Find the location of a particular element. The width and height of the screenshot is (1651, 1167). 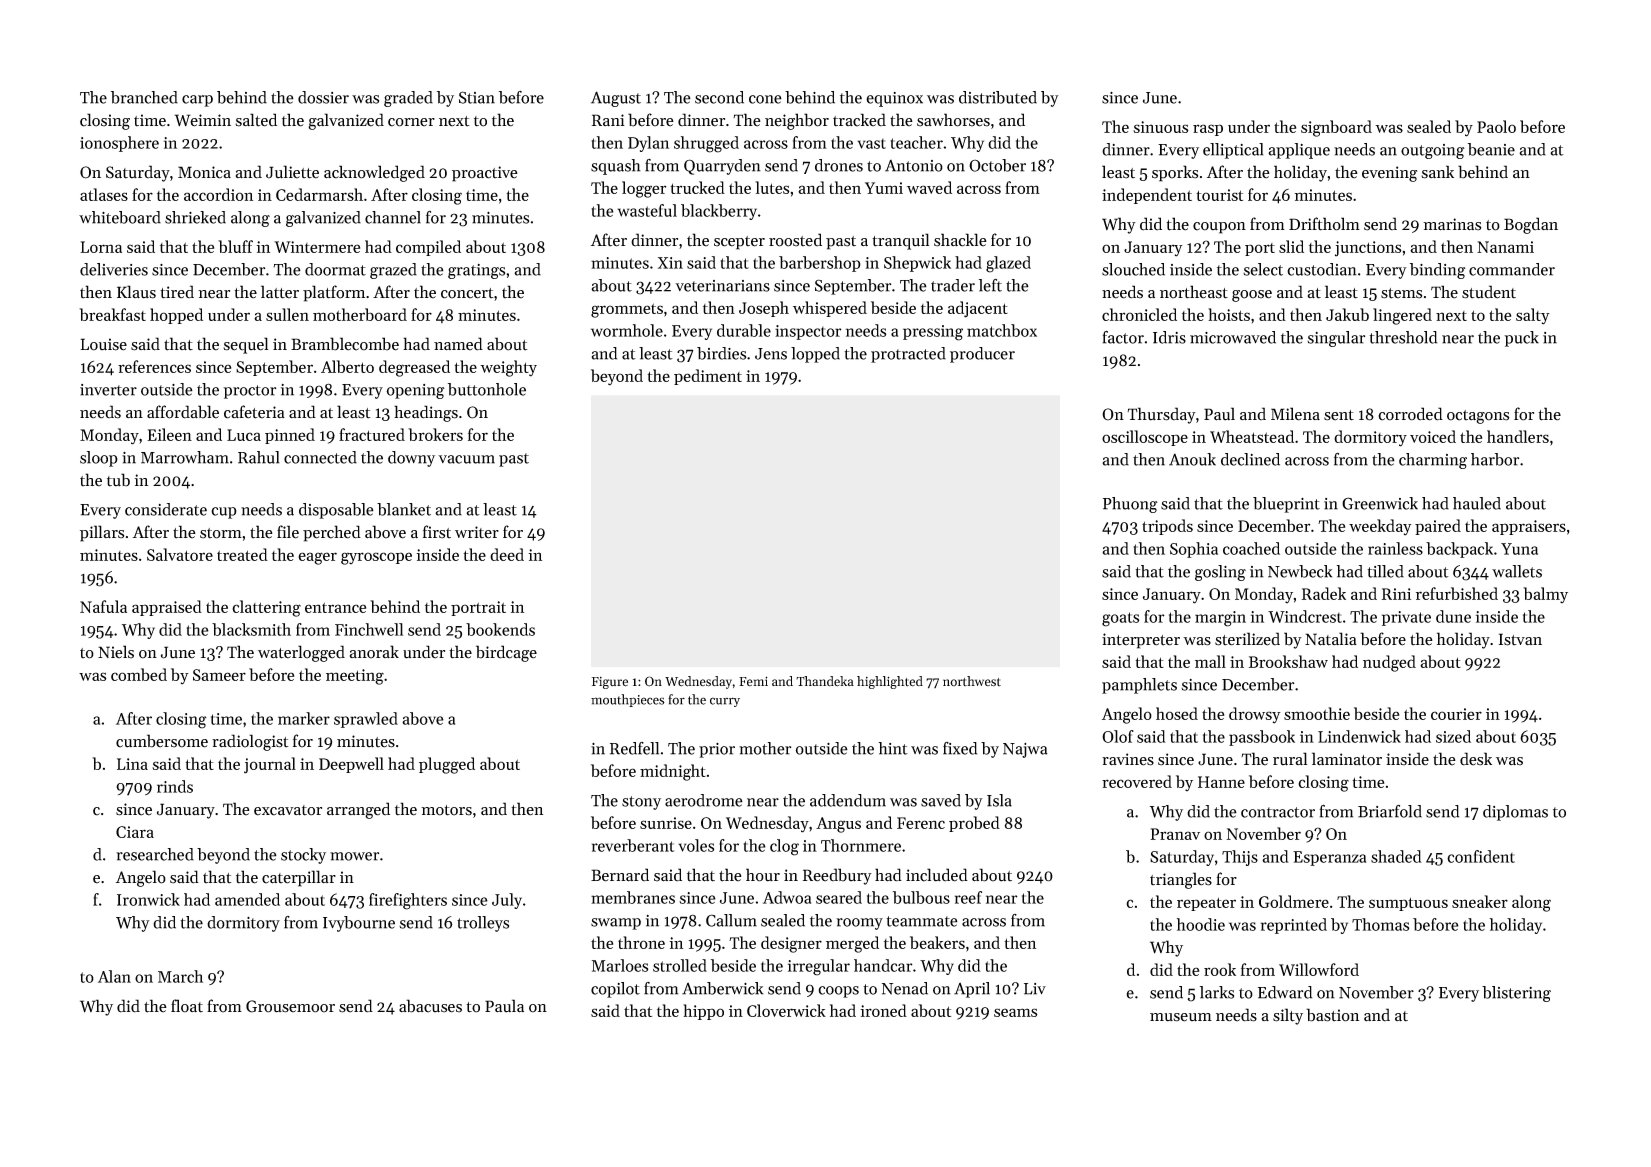

tripods is located at coordinates (1167, 527).
